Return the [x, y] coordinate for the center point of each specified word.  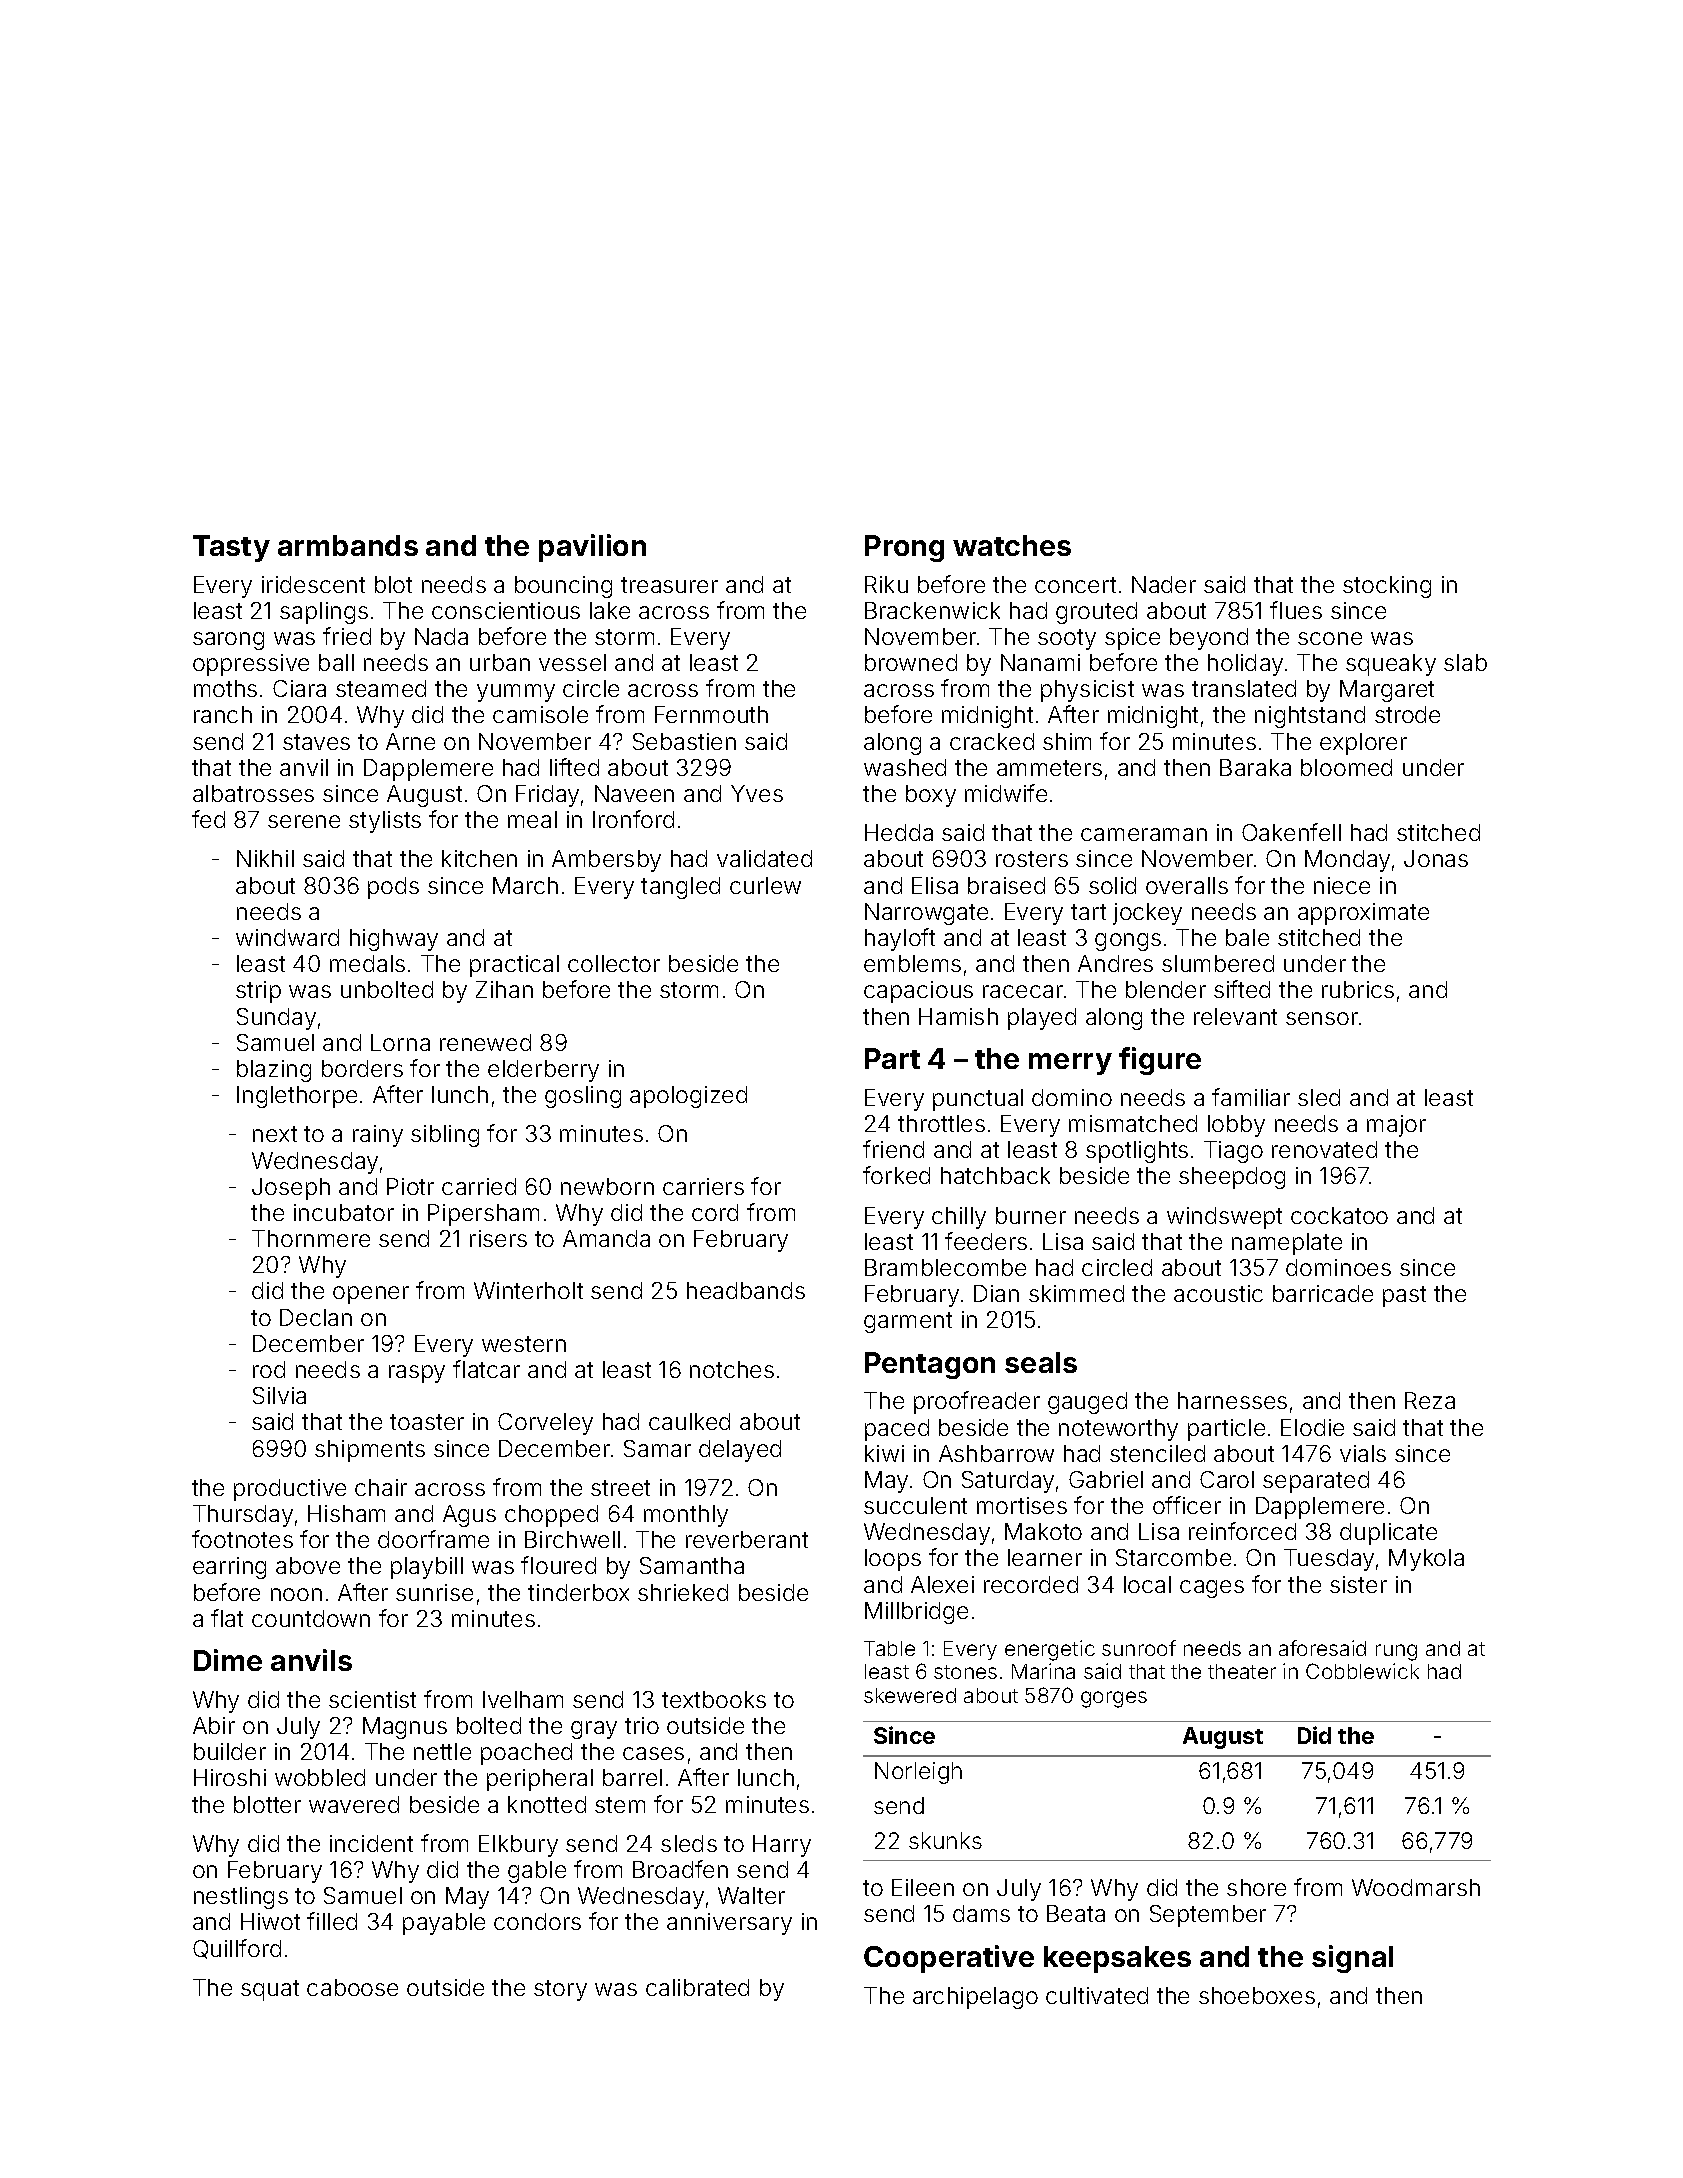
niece [1342, 885]
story [560, 1990]
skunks [945, 1840]
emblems [912, 963]
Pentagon [930, 1365]
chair [381, 1487]
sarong [228, 641]
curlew [765, 885]
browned [911, 662]
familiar [1251, 1097]
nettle [442, 1751]
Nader [1164, 584]
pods [393, 888]
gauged [1087, 1403]
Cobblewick [1362, 1671]
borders [362, 1068]
